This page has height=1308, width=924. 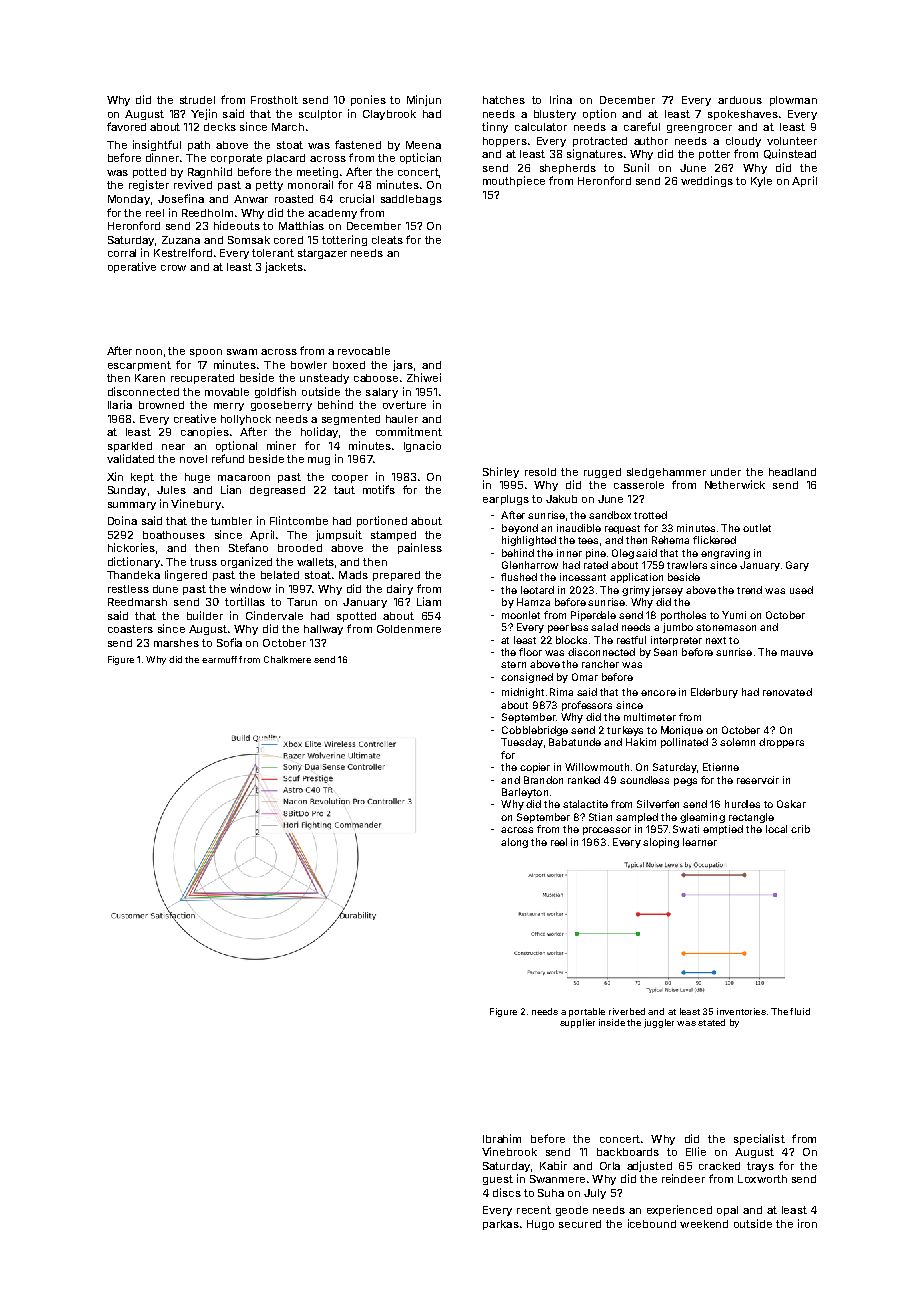 What do you see at coordinates (514, 843) in the page?
I see `along` at bounding box center [514, 843].
